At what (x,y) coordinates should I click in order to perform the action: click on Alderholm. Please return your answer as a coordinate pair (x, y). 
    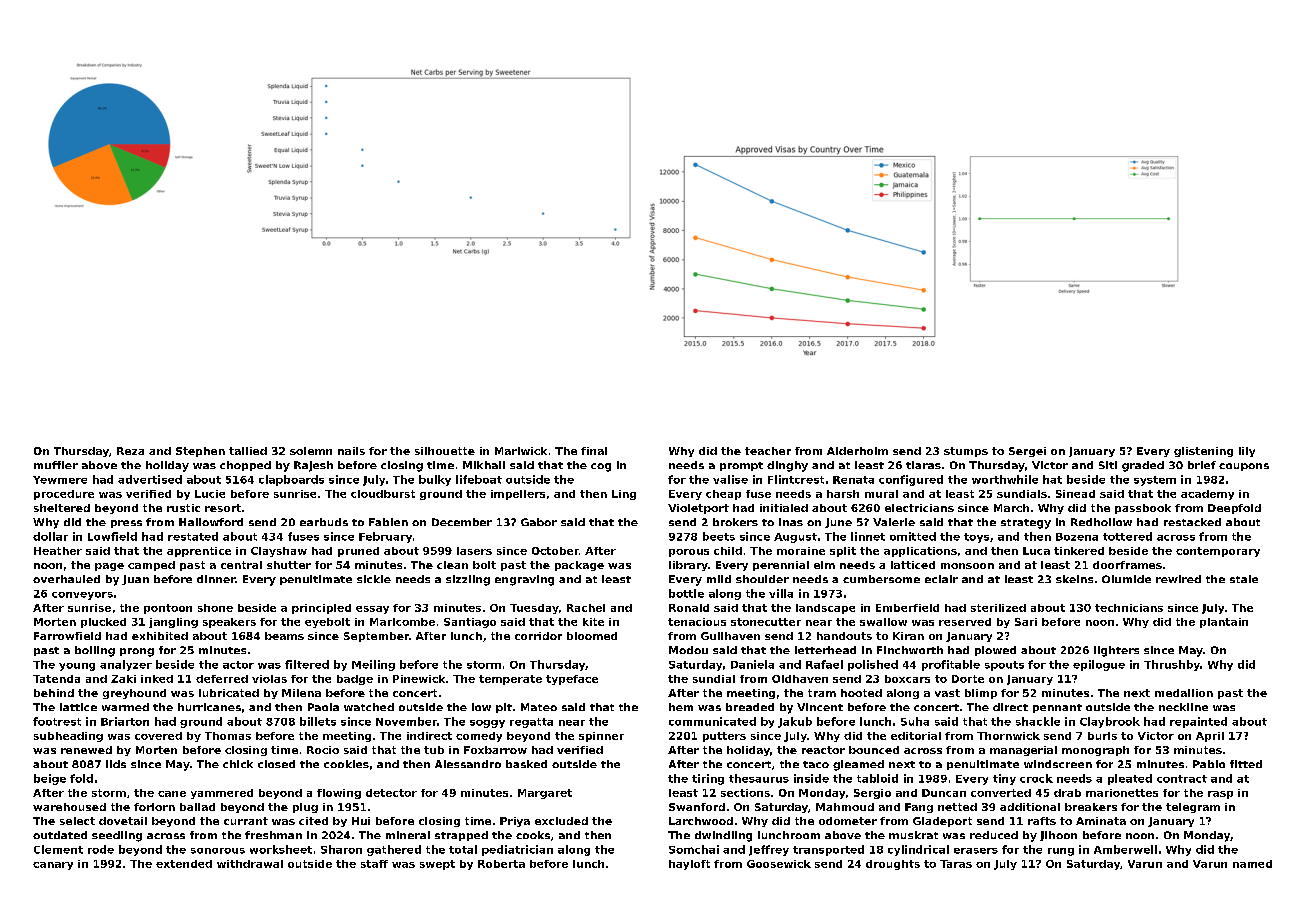
    Looking at the image, I should click on (857, 451).
